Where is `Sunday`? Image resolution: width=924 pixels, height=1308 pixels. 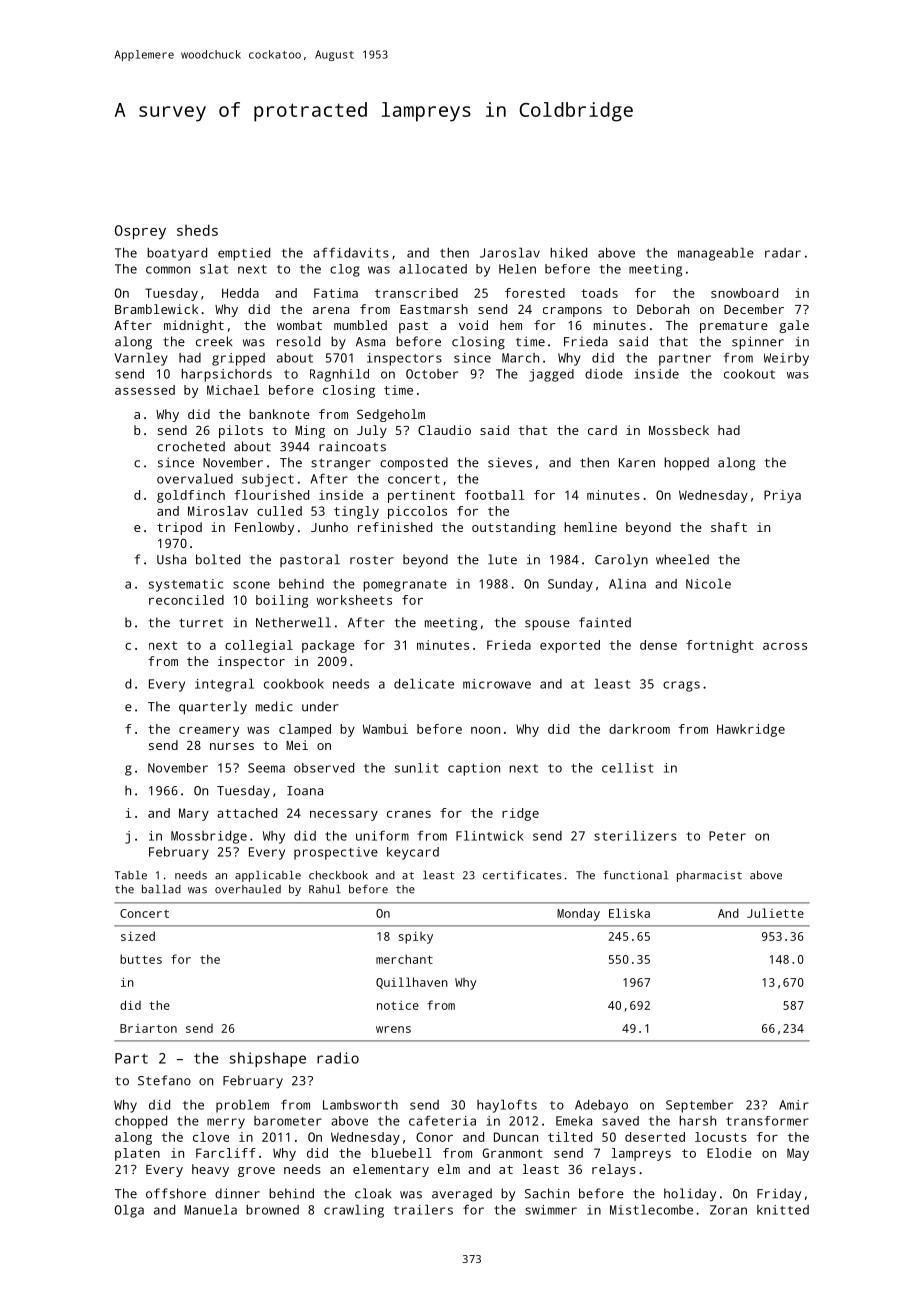 Sunday is located at coordinates (570, 585).
